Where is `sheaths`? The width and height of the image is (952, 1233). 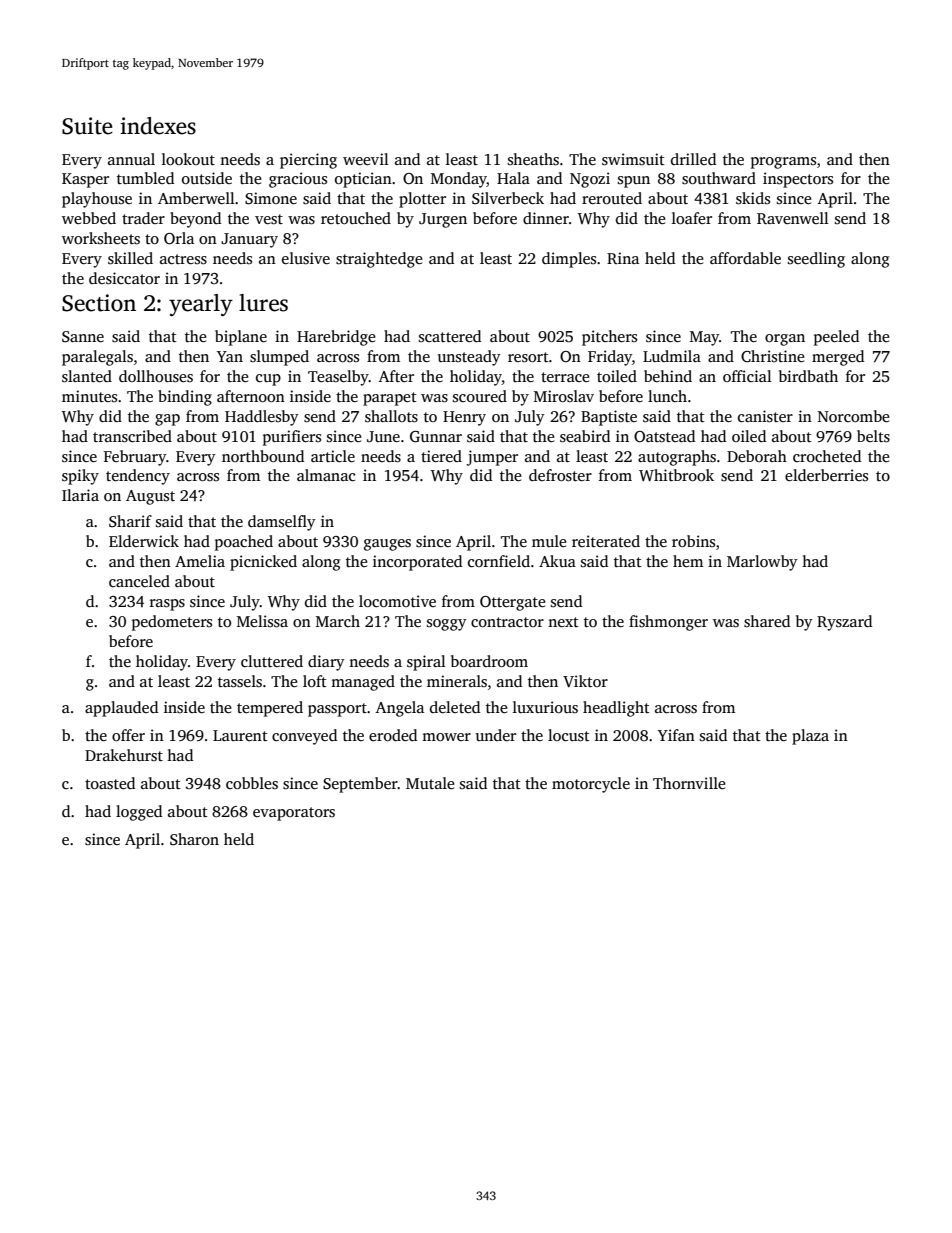
sheaths is located at coordinates (533, 159).
